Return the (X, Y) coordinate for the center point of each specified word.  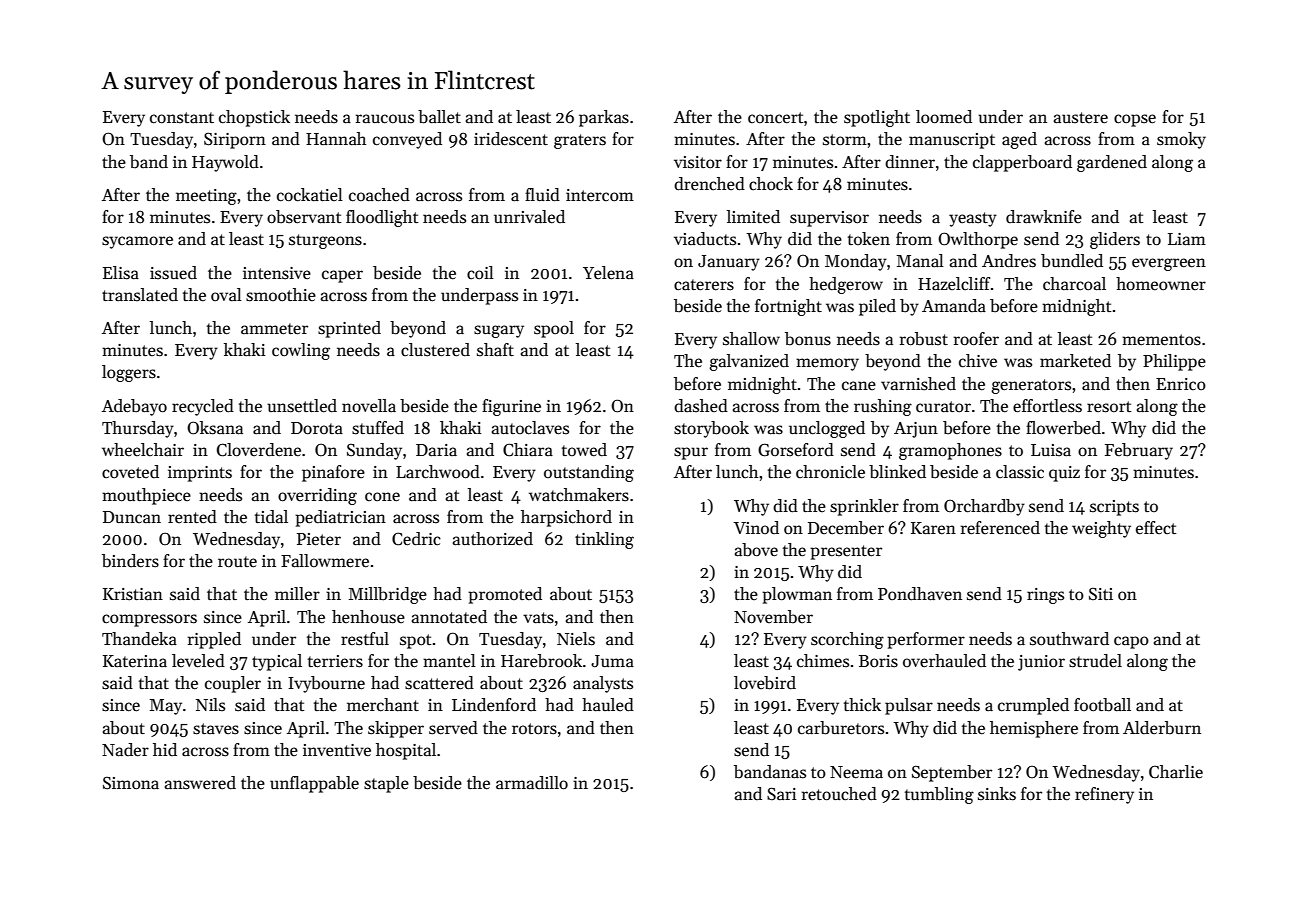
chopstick (254, 118)
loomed (944, 117)
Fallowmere (325, 561)
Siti (1101, 594)
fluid (542, 195)
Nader (125, 750)
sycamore (137, 242)
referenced (1000, 528)
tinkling (604, 540)
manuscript (952, 141)
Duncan (132, 517)
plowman (797, 595)
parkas (604, 118)
